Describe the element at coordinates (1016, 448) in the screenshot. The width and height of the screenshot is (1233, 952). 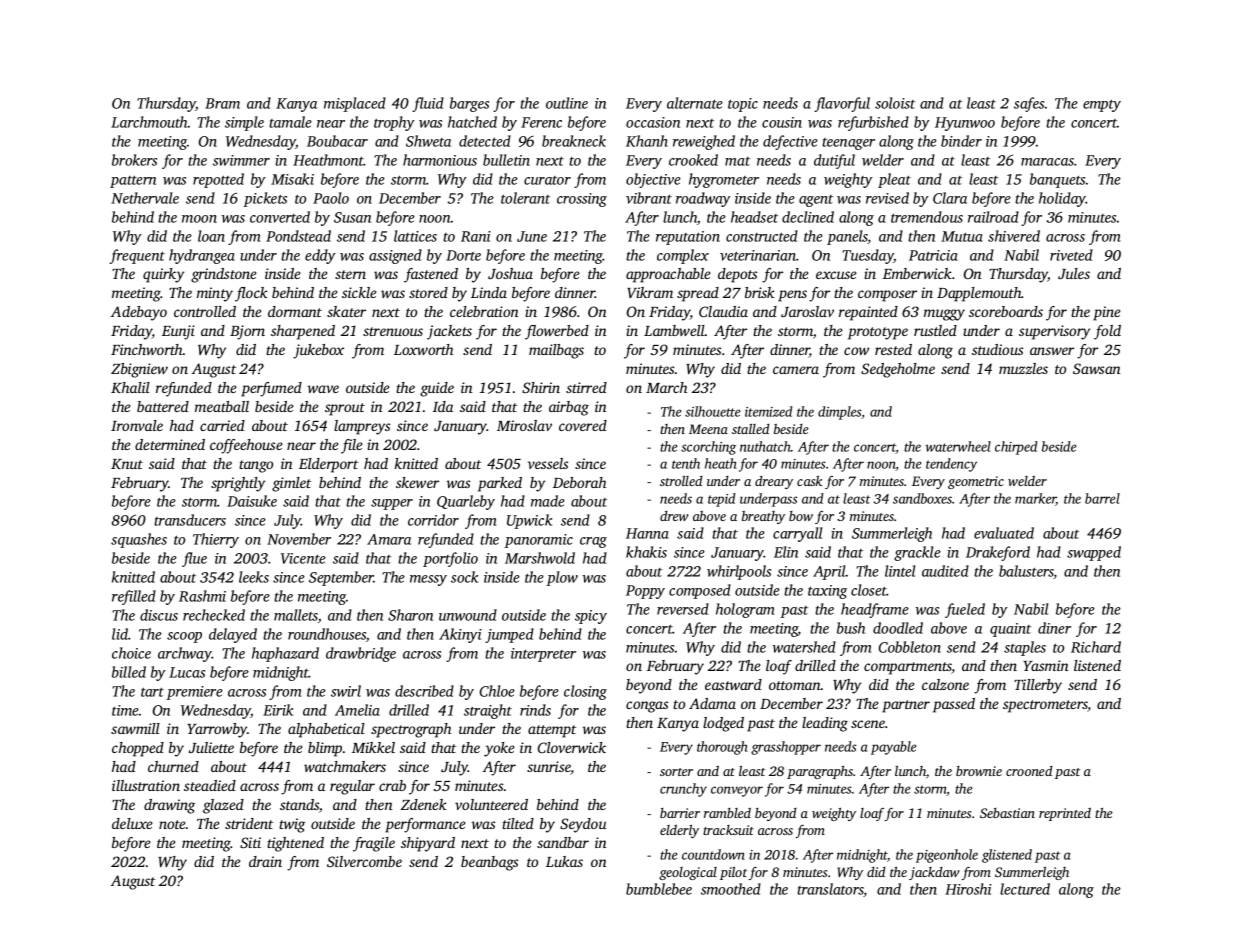
I see `chirped` at that location.
